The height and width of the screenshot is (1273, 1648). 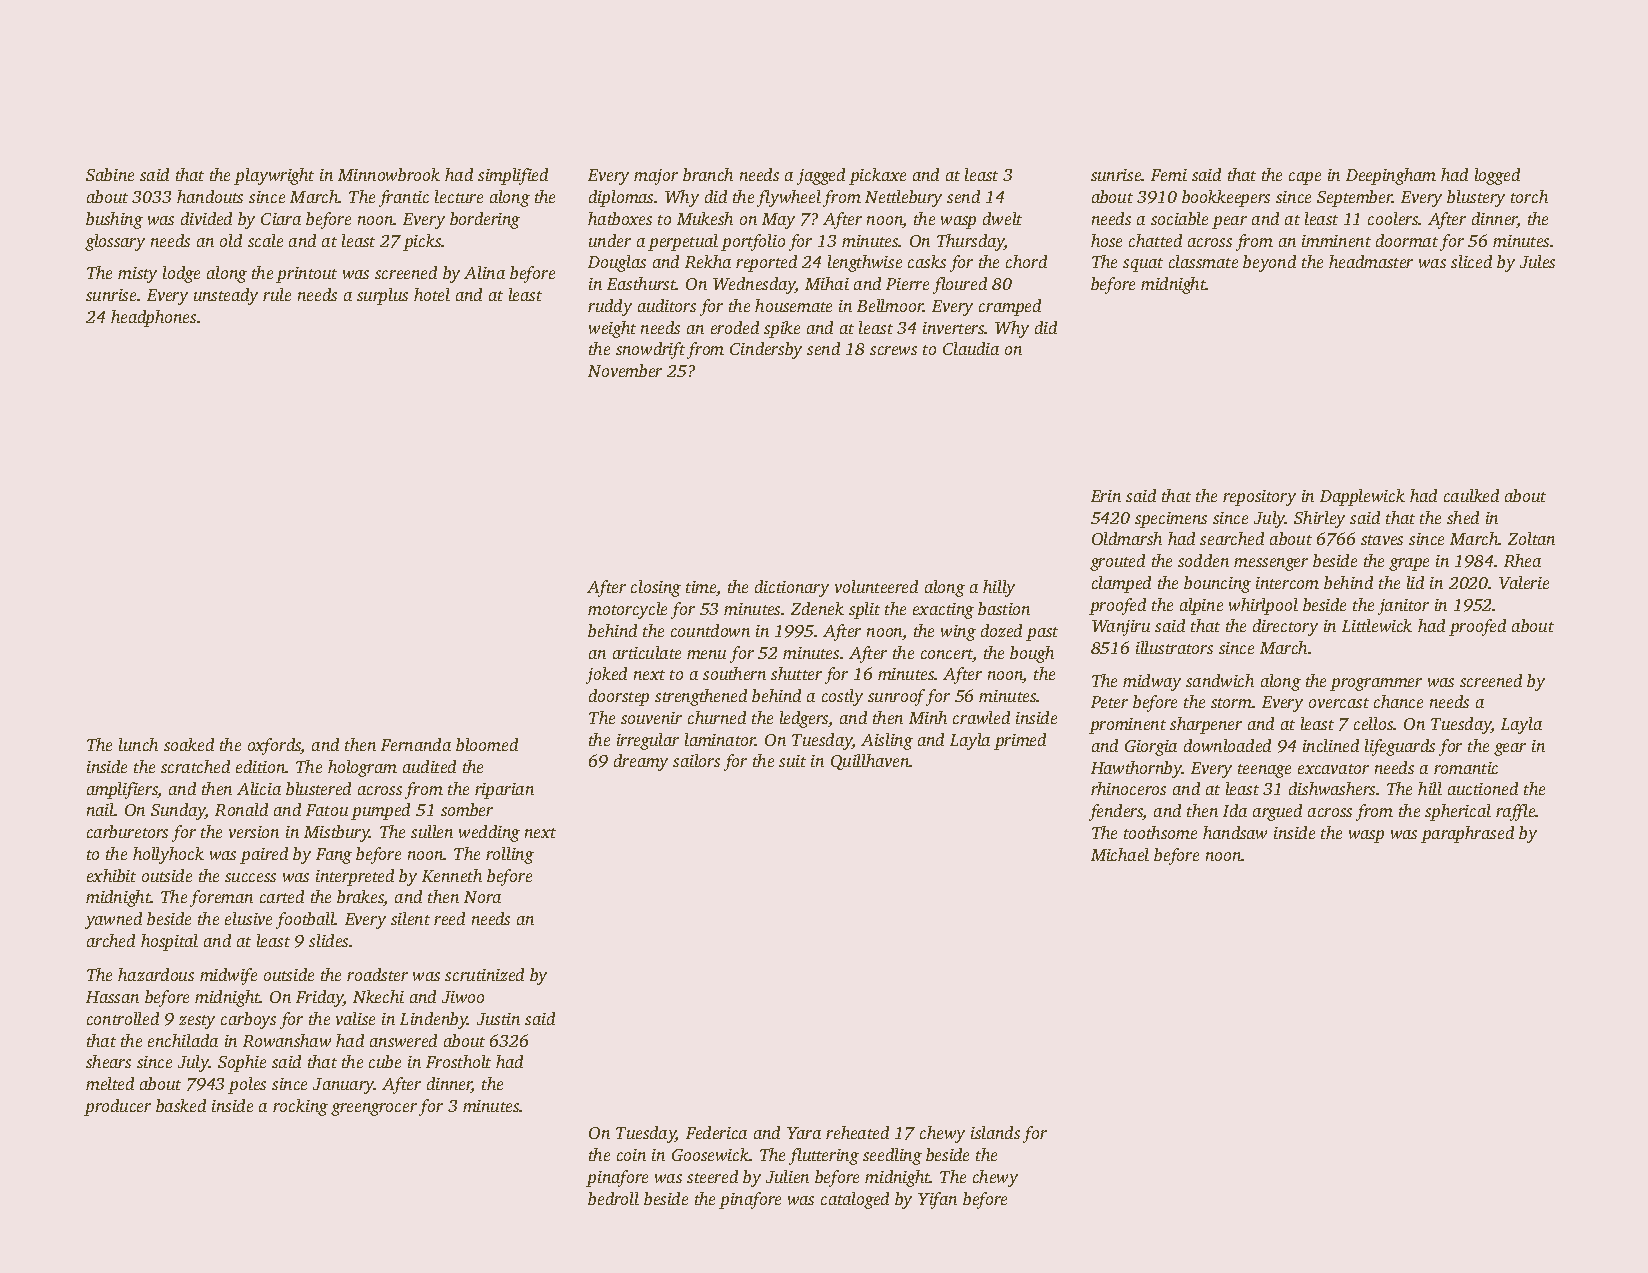 I want to click on Yifan, so click(x=937, y=1200).
